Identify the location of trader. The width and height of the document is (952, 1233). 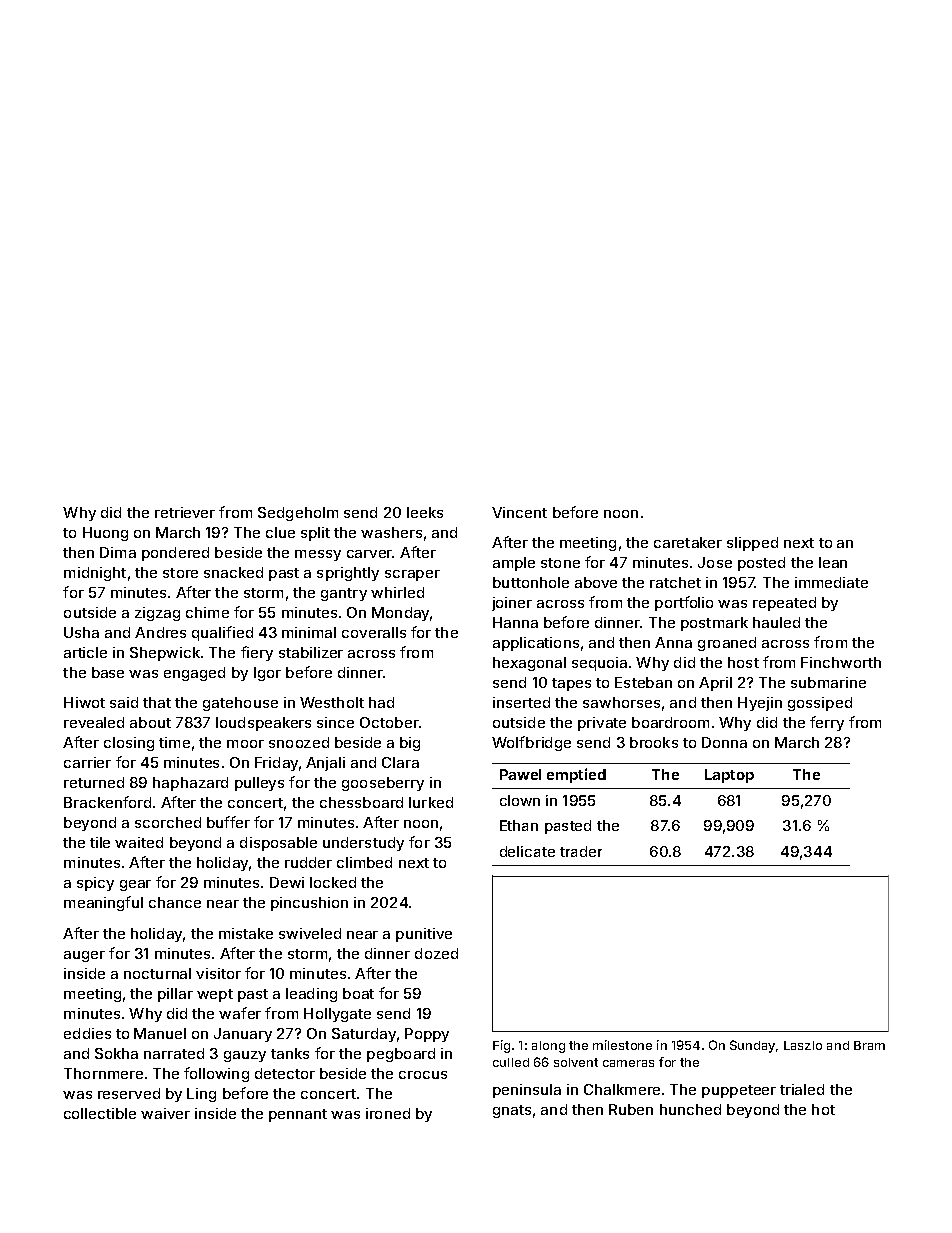
(581, 851).
